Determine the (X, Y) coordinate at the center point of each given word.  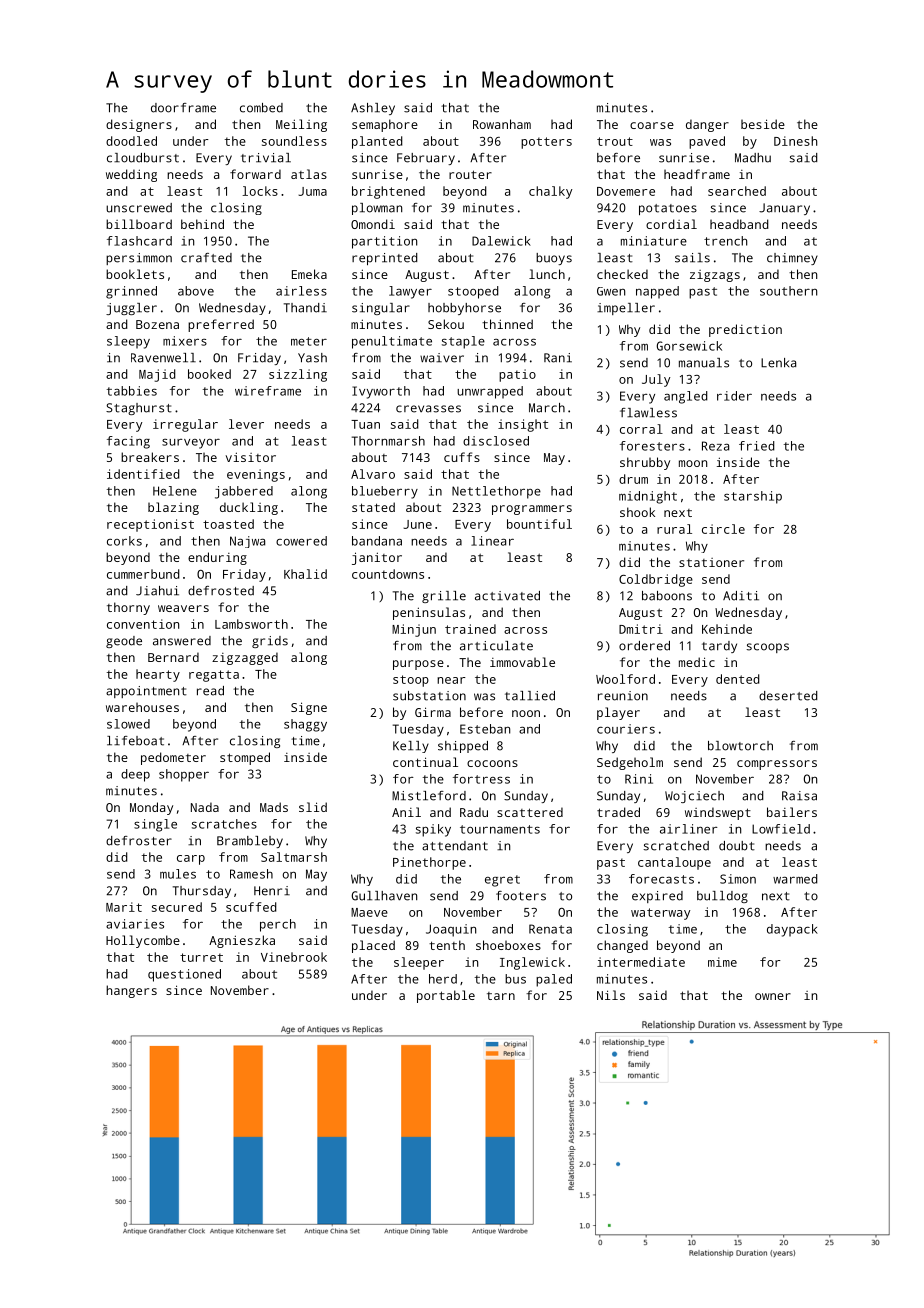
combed (261, 108)
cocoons (492, 763)
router (470, 174)
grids (270, 642)
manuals (704, 363)
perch (278, 925)
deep (135, 775)
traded (618, 812)
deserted (788, 696)
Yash (312, 358)
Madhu (753, 158)
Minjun (414, 630)
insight (523, 425)
